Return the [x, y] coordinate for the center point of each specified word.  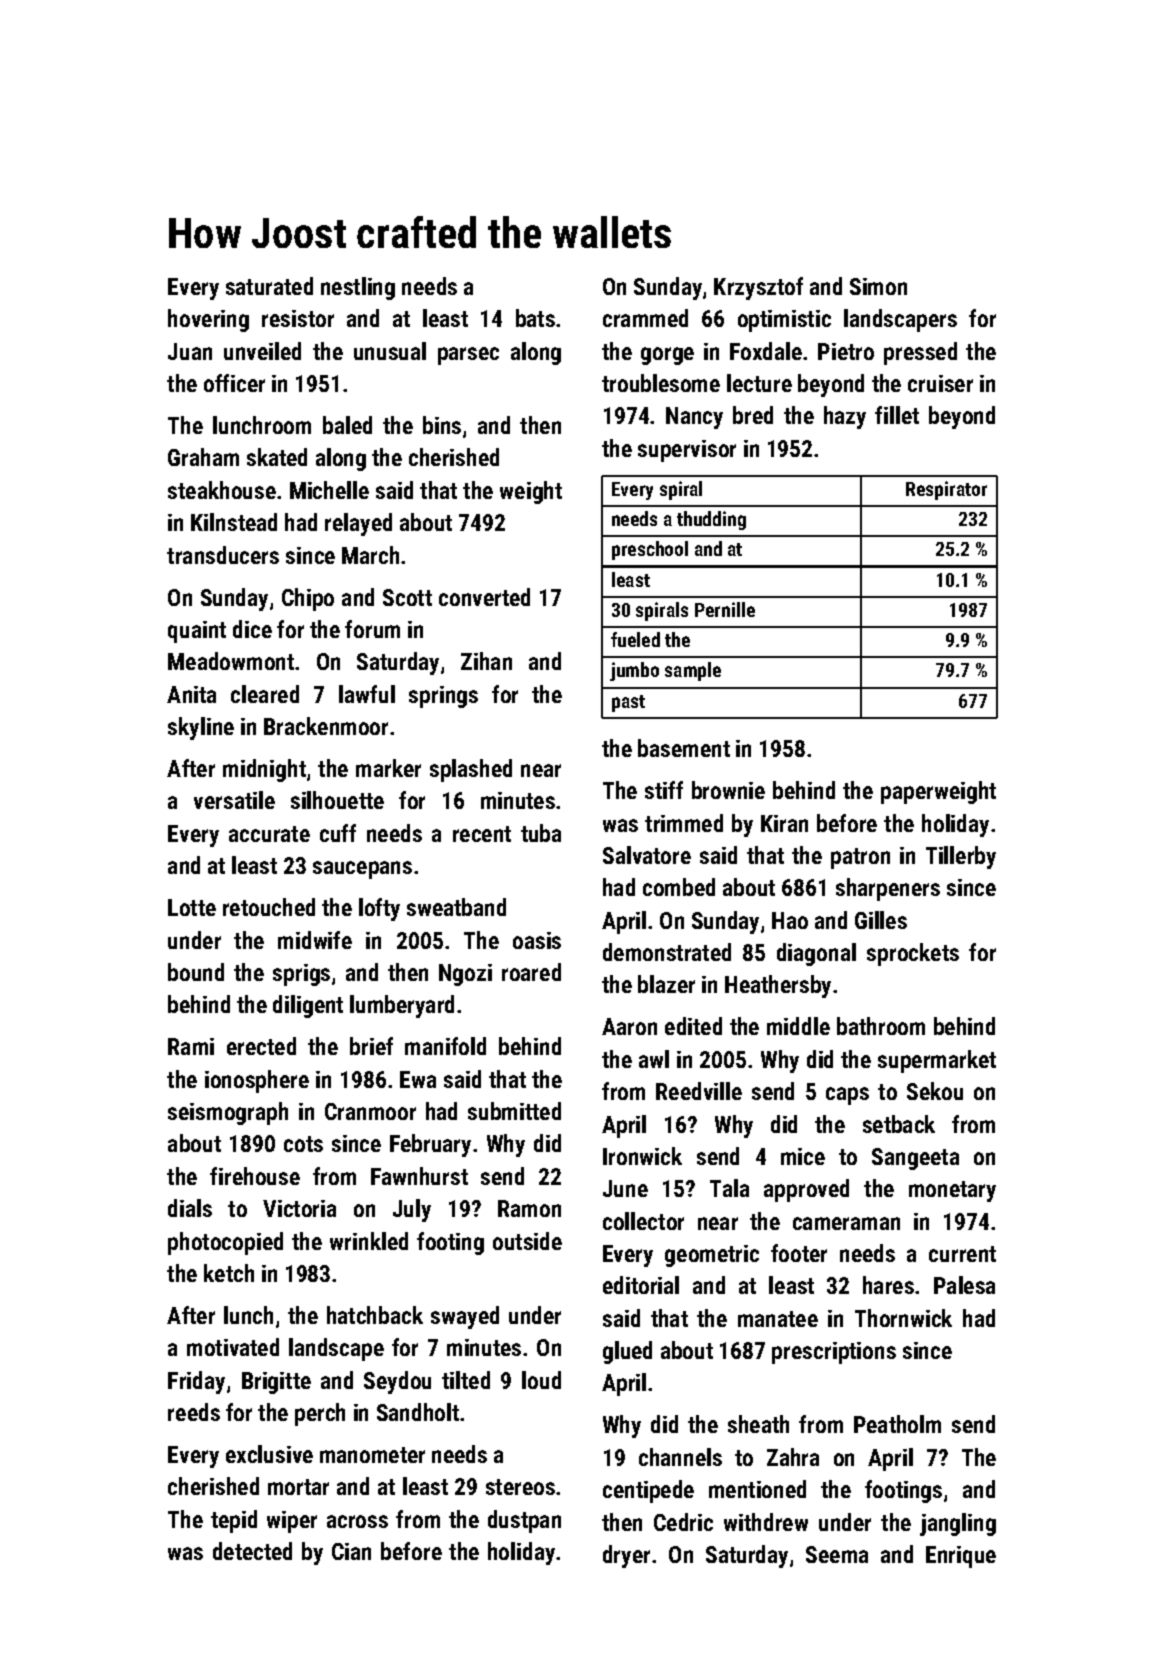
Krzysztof [758, 288]
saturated [269, 286]
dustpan [524, 1521]
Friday [196, 1382]
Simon [878, 286]
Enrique [961, 1557]
